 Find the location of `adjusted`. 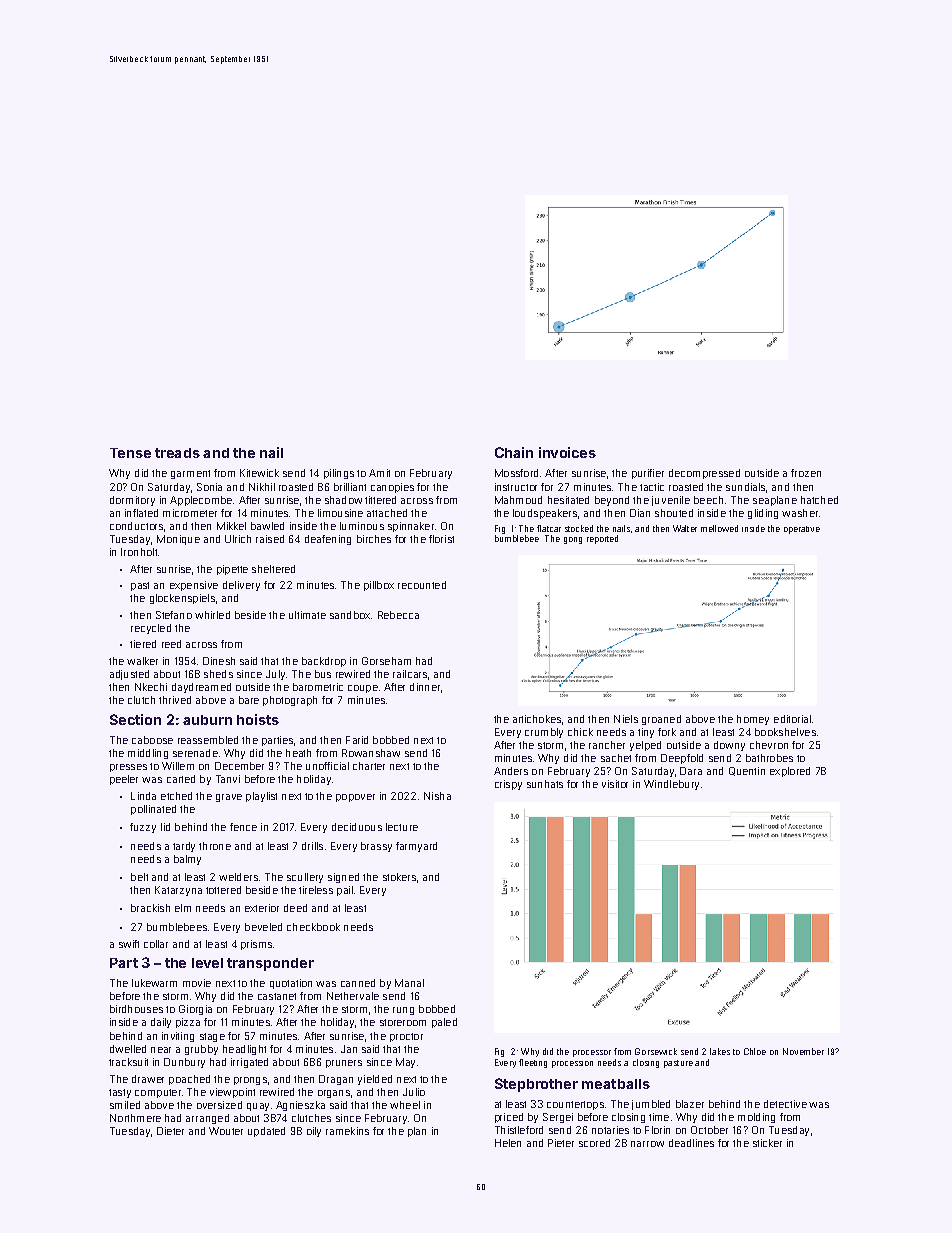

adjusted is located at coordinates (129, 675).
